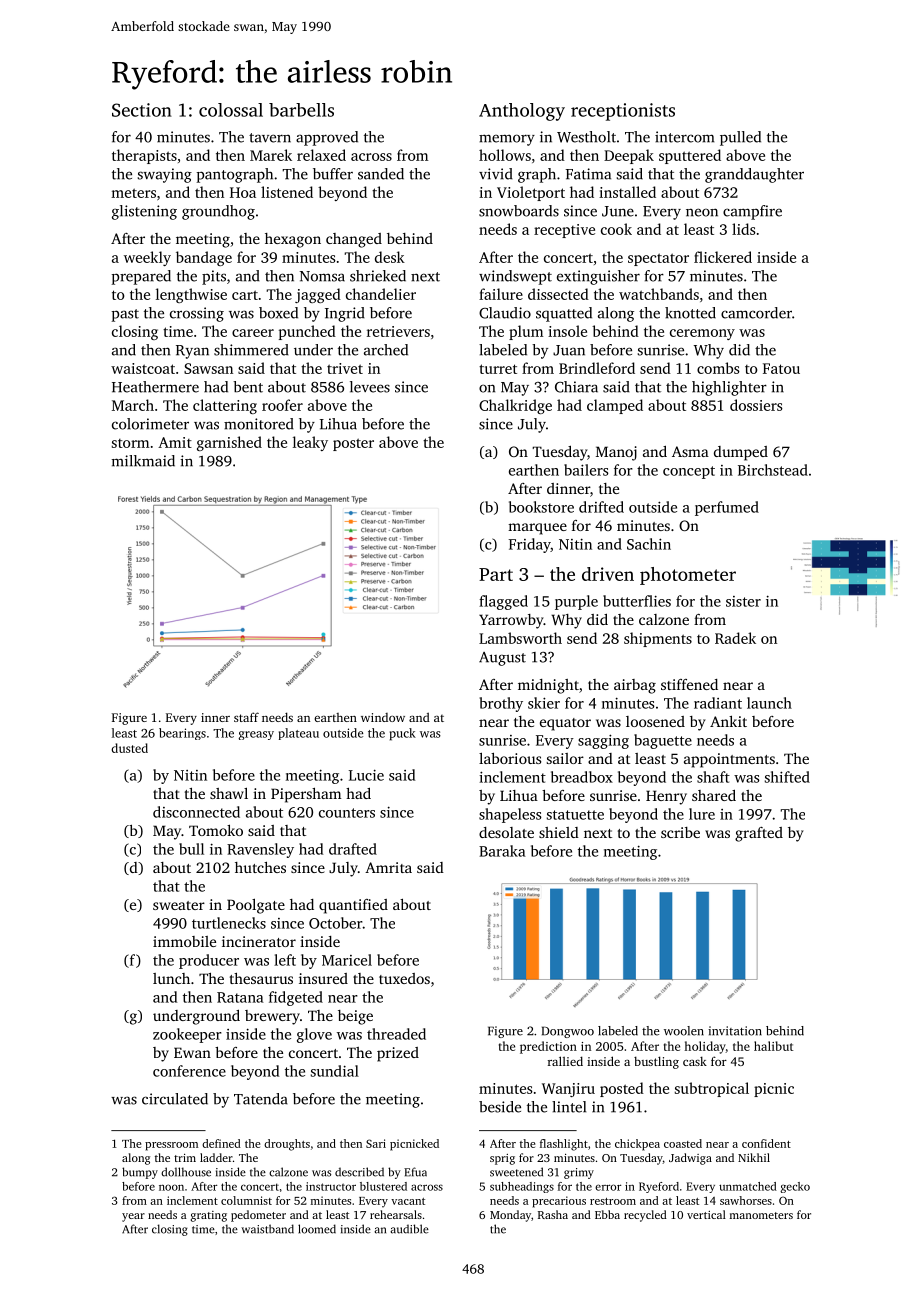 Image resolution: width=924 pixels, height=1314 pixels. What do you see at coordinates (310, 443) in the screenshot?
I see `leaky` at bounding box center [310, 443].
